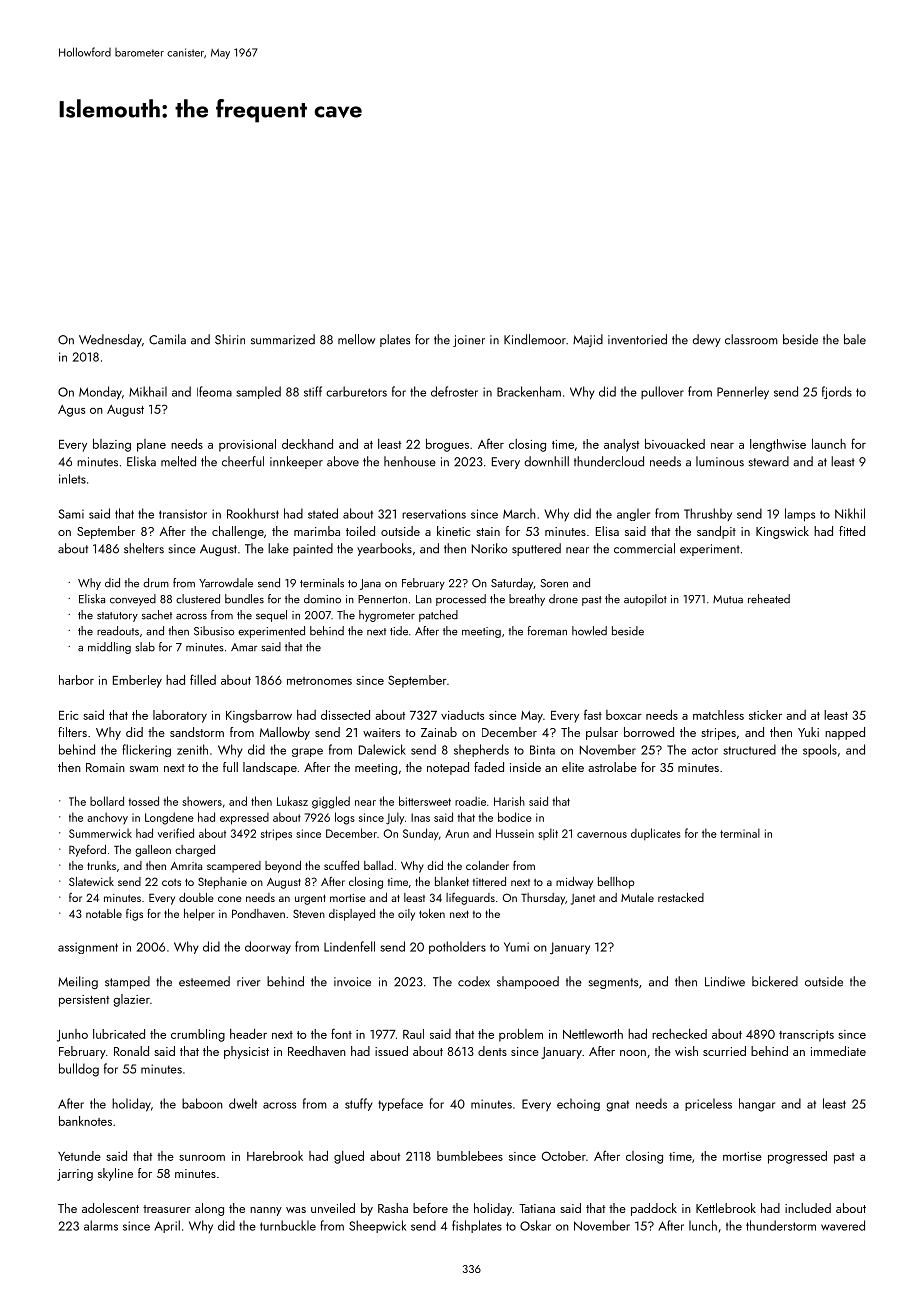  What do you see at coordinates (377, 1226) in the page?
I see `Sheepwick` at bounding box center [377, 1226].
